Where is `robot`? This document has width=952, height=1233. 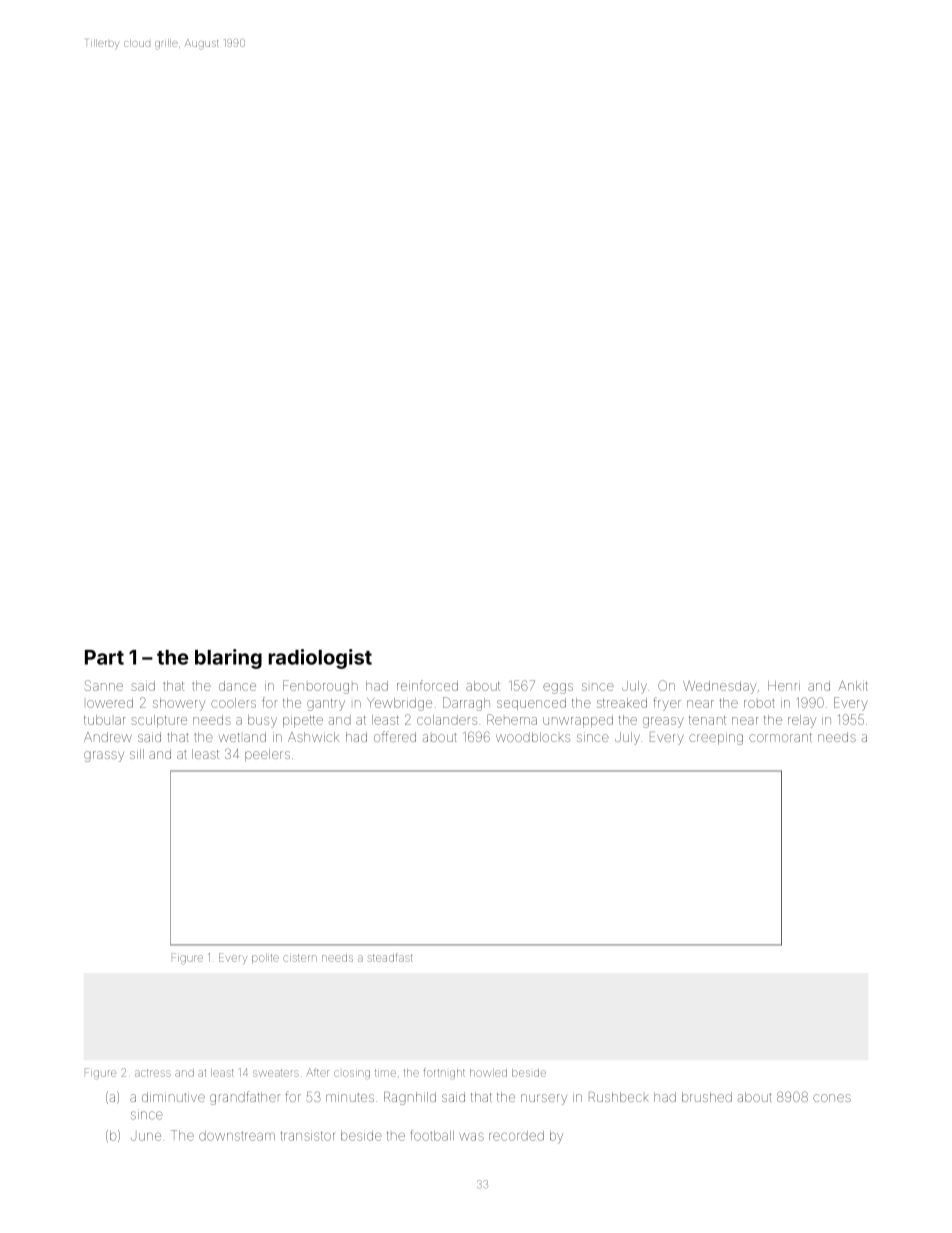
robot is located at coordinates (759, 703).
